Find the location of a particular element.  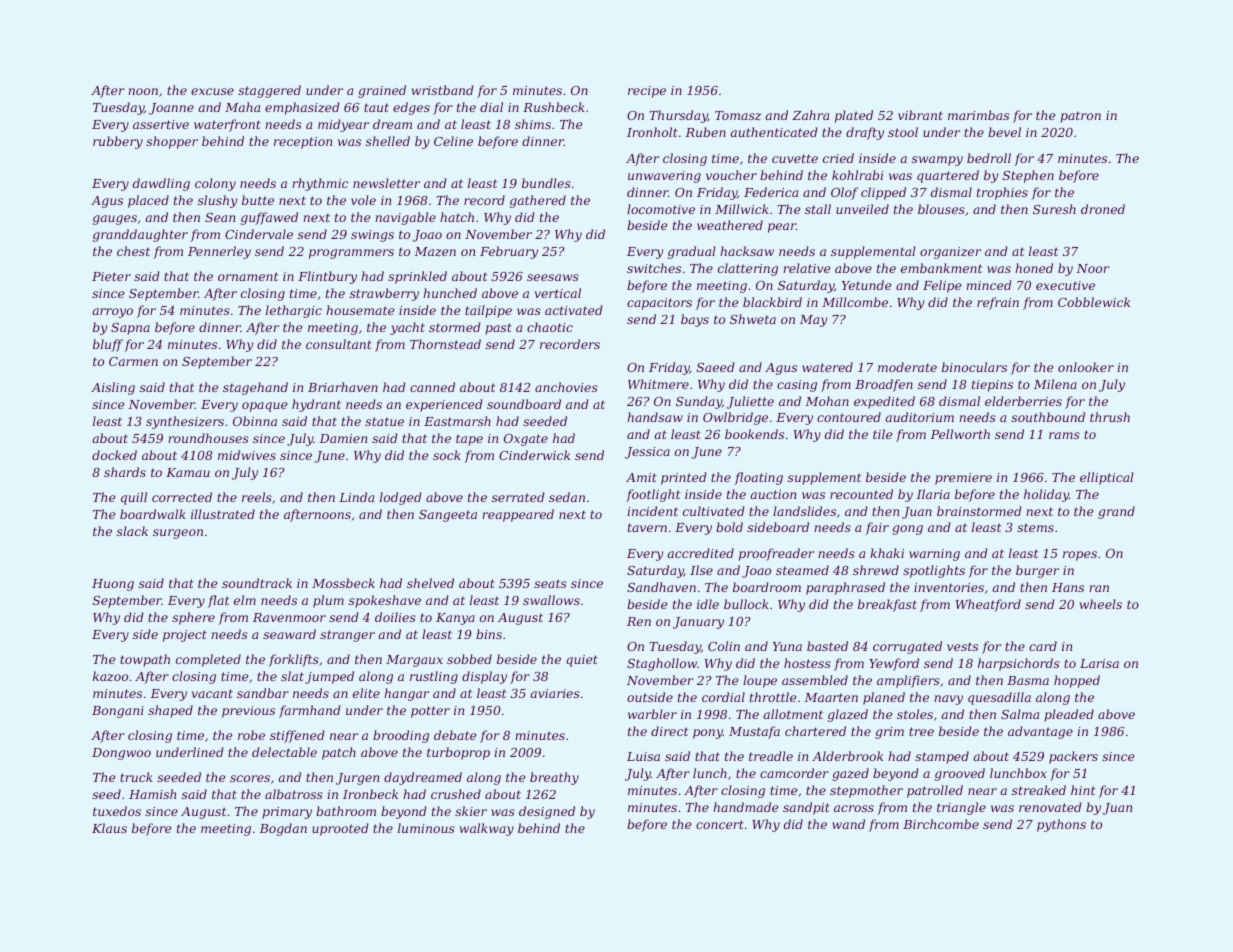

ropes is located at coordinates (1080, 556).
